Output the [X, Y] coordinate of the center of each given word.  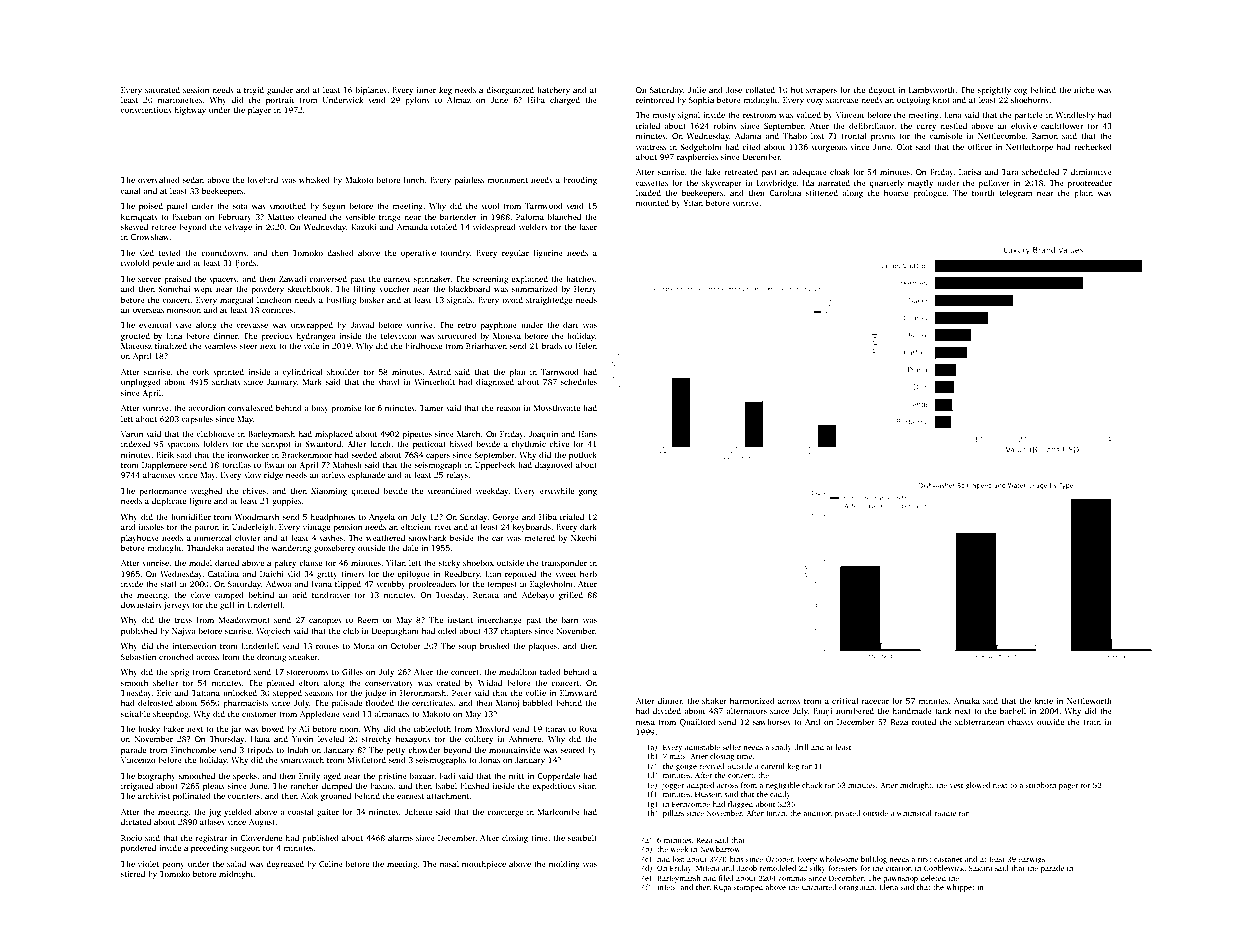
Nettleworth [1089, 701]
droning [271, 657]
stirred [133, 874]
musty [663, 116]
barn [570, 620]
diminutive [1091, 172]
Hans [587, 434]
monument [507, 180]
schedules [579, 382]
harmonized [752, 700]
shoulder [343, 372]
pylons [417, 100]
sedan [193, 180]
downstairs [141, 605]
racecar [875, 701]
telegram [1016, 193]
